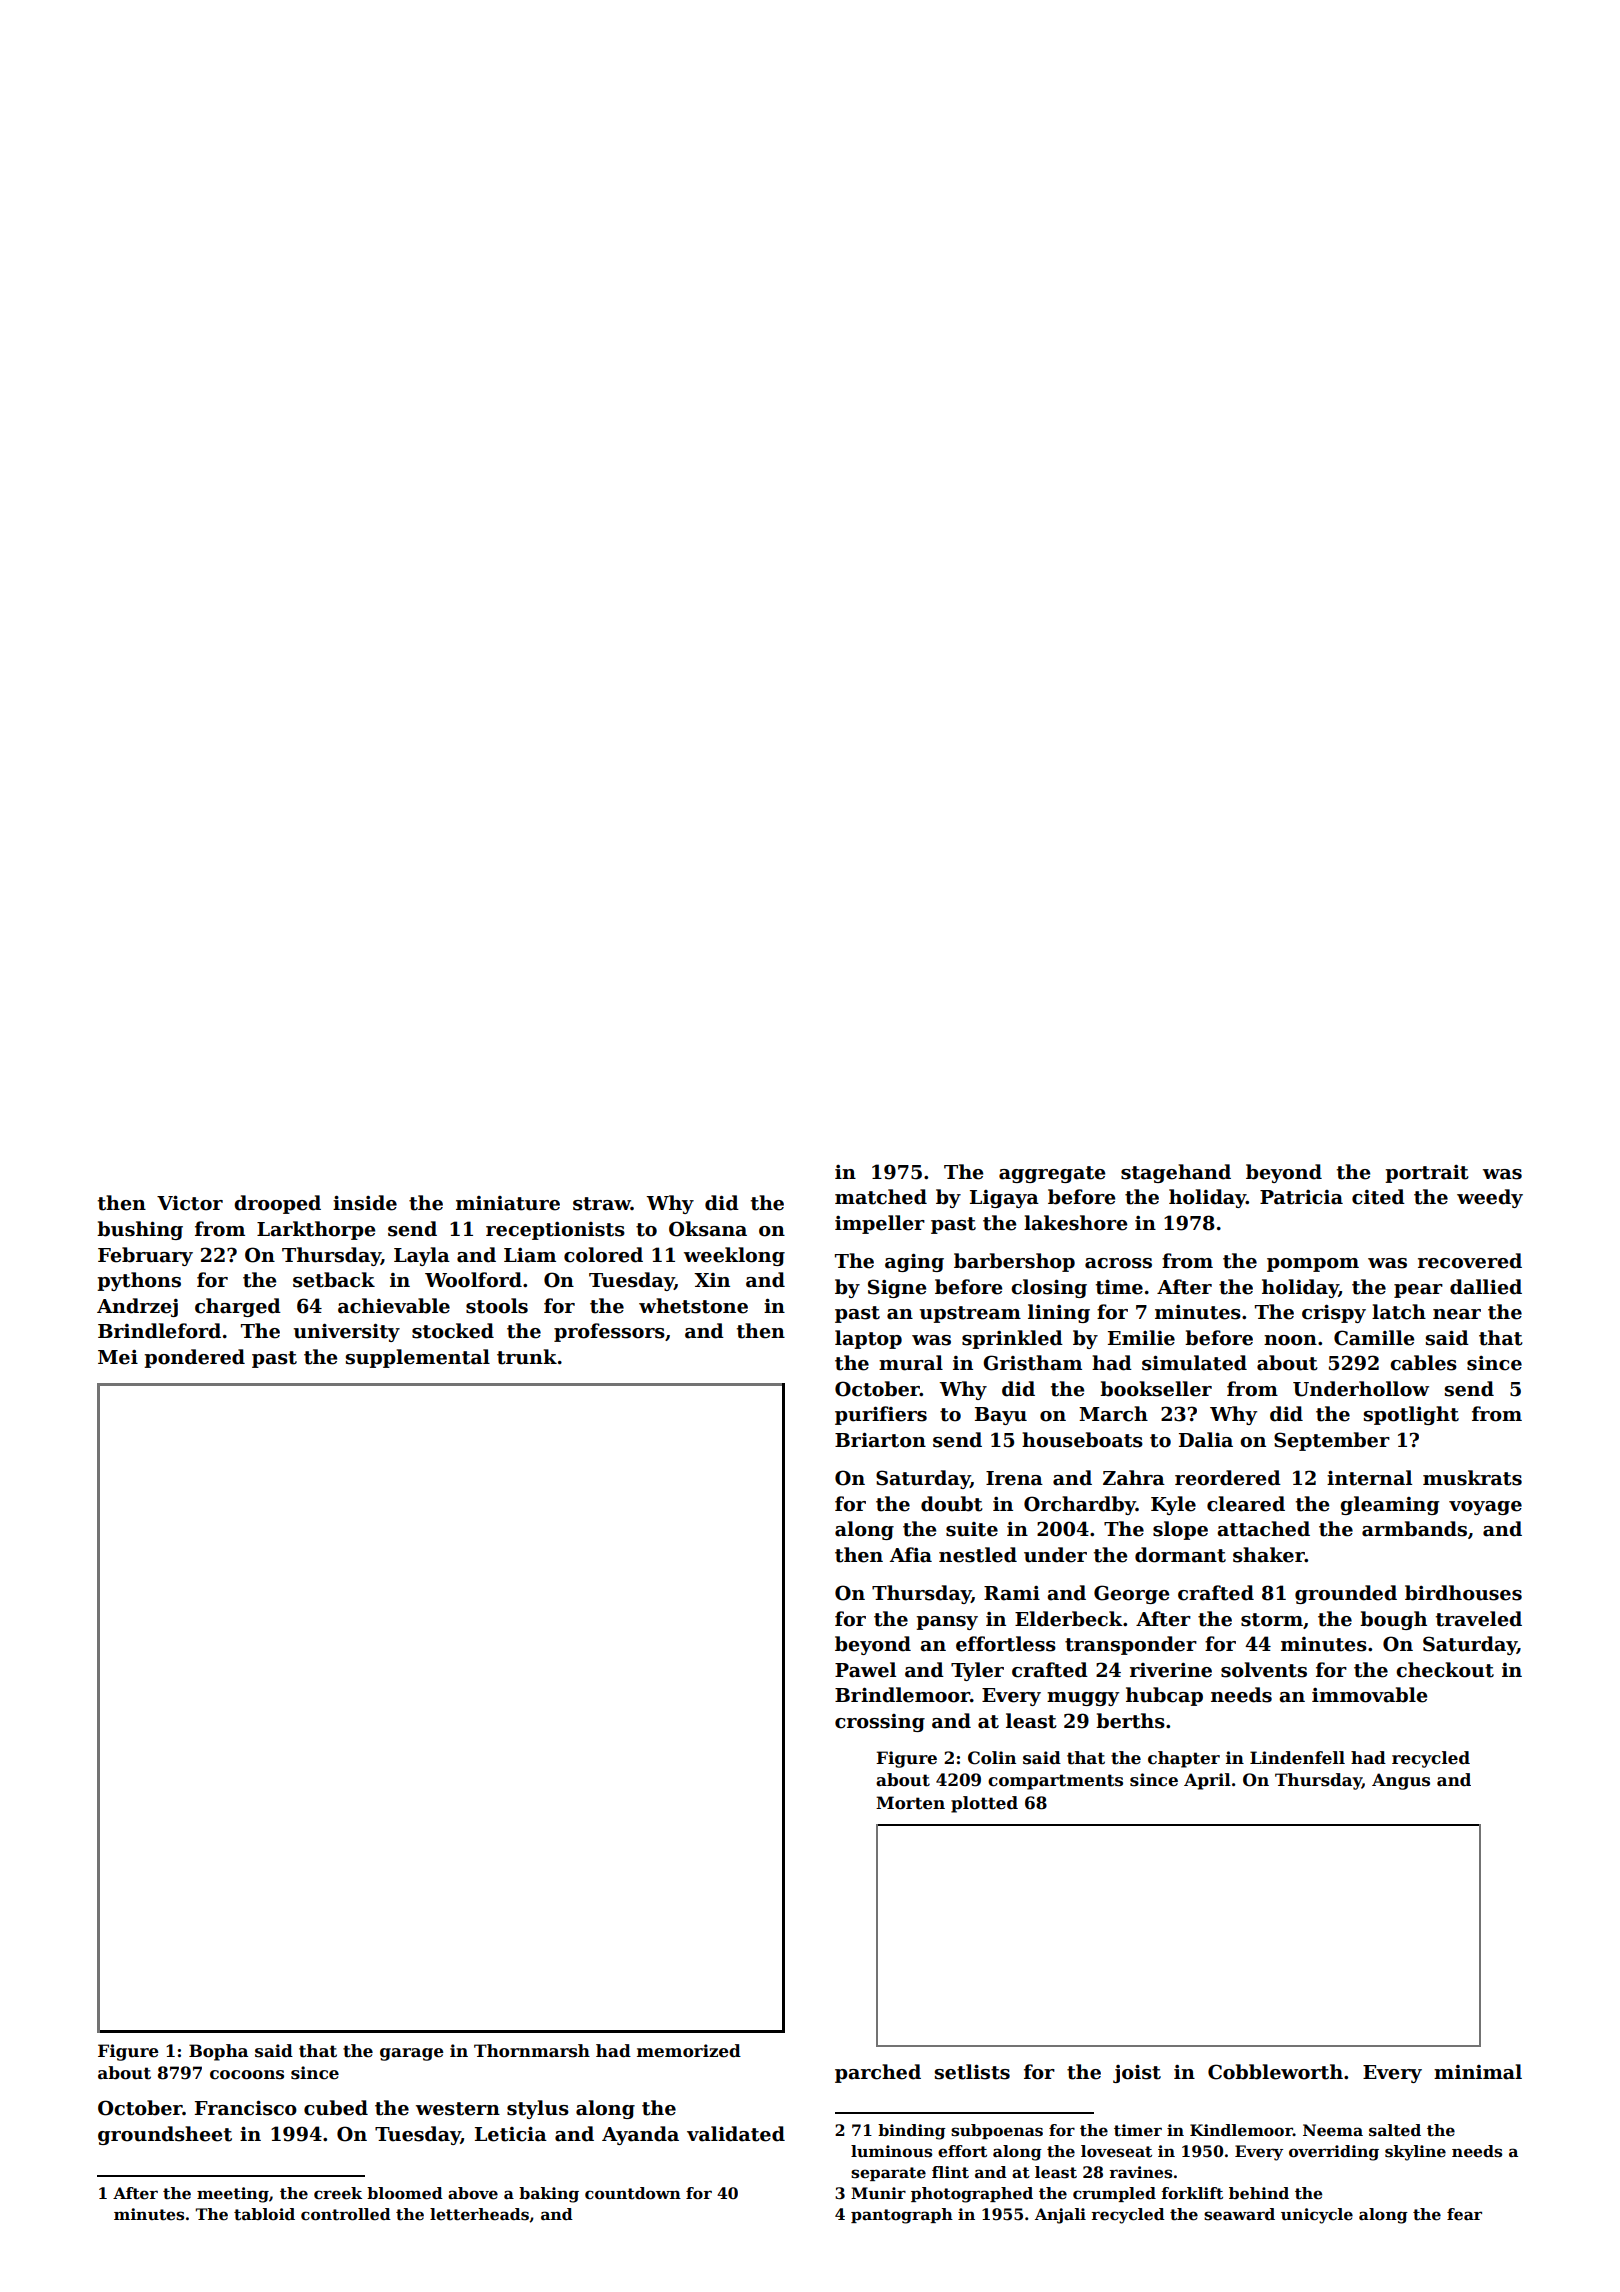 The width and height of the page is (1620, 2292). Describe the element at coordinates (880, 1723) in the page. I see `crossing` at that location.
